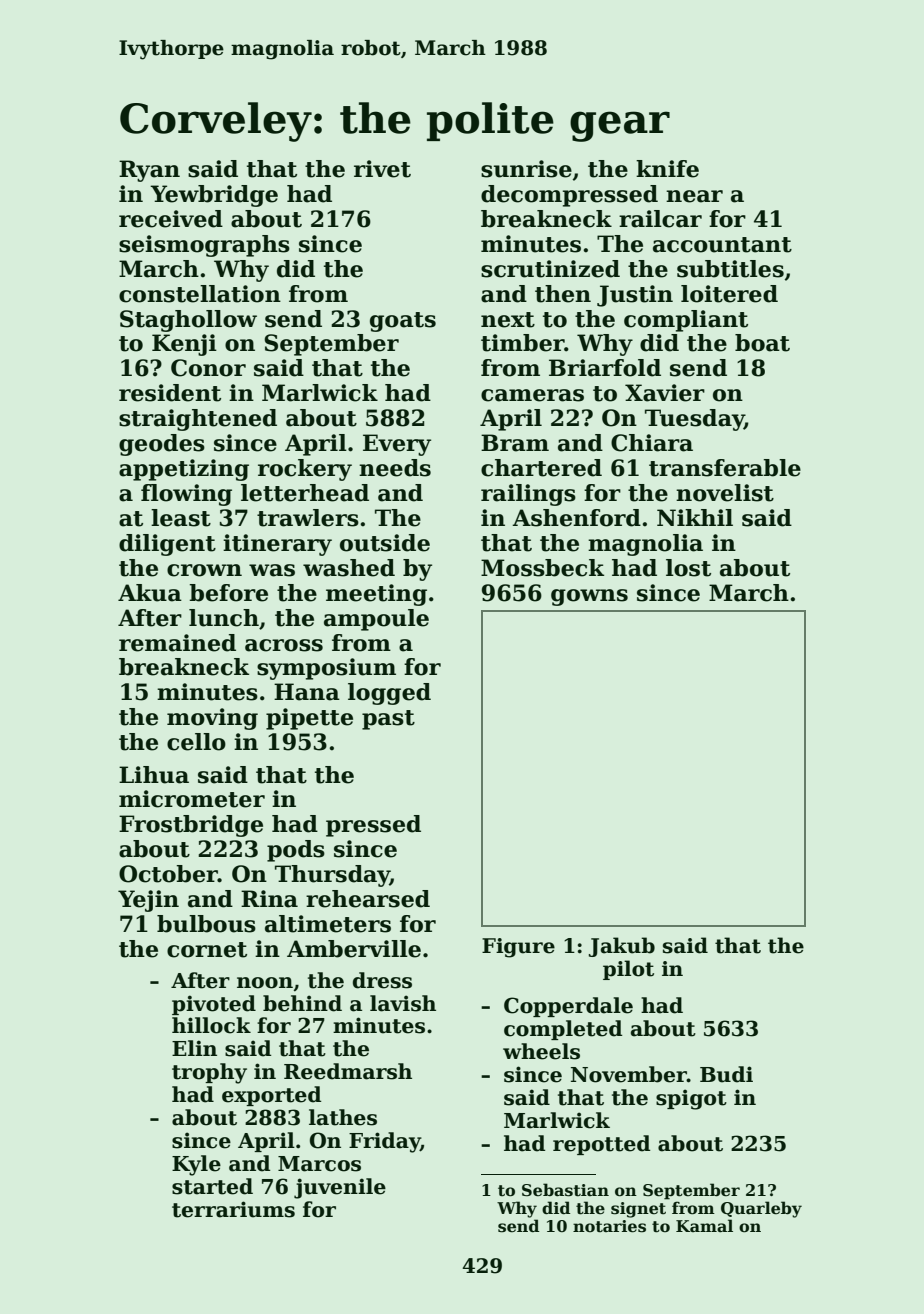  I want to click on Ryan, so click(149, 171).
